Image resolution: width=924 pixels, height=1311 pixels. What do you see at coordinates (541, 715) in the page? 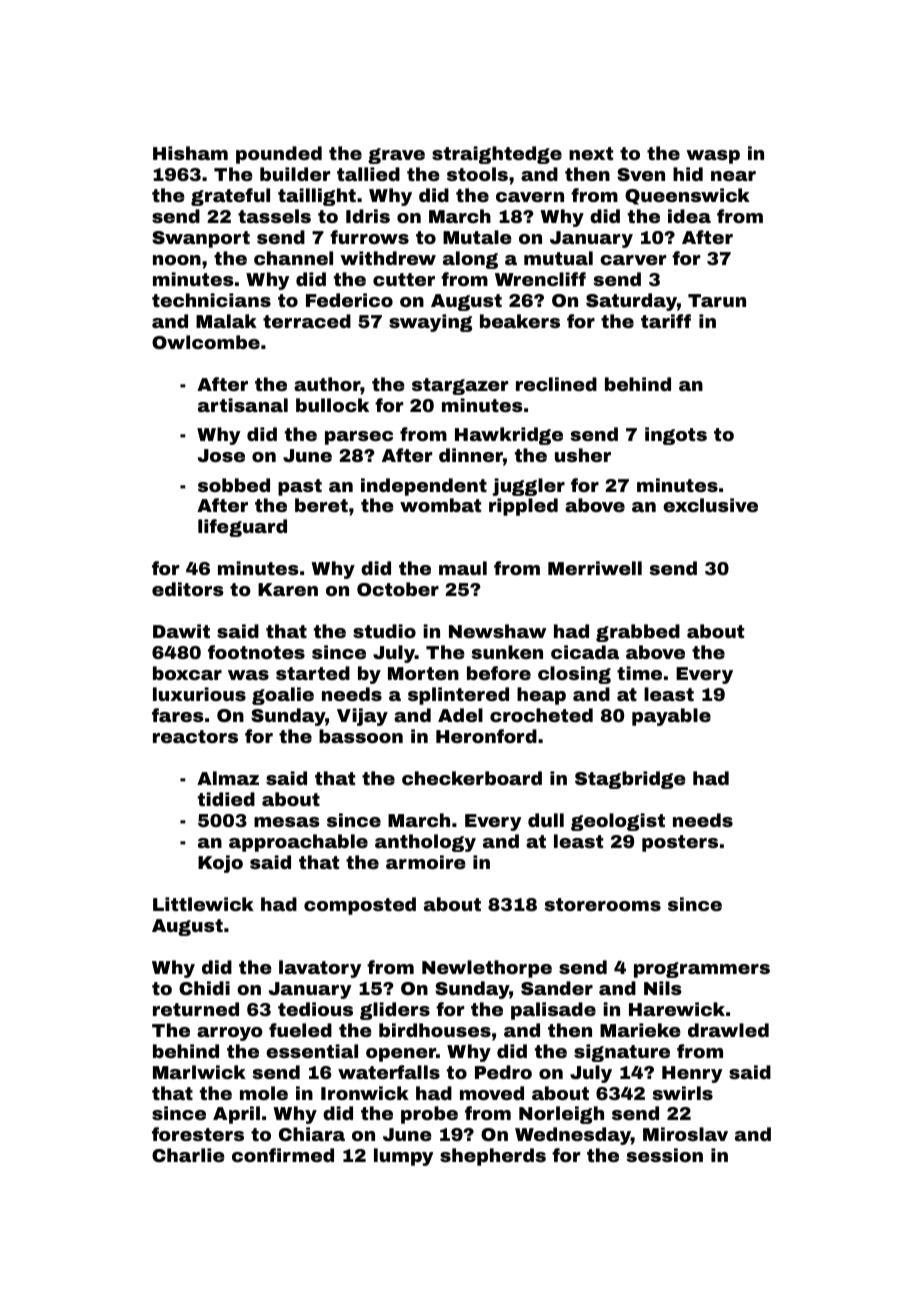
I see `crocheted` at bounding box center [541, 715].
